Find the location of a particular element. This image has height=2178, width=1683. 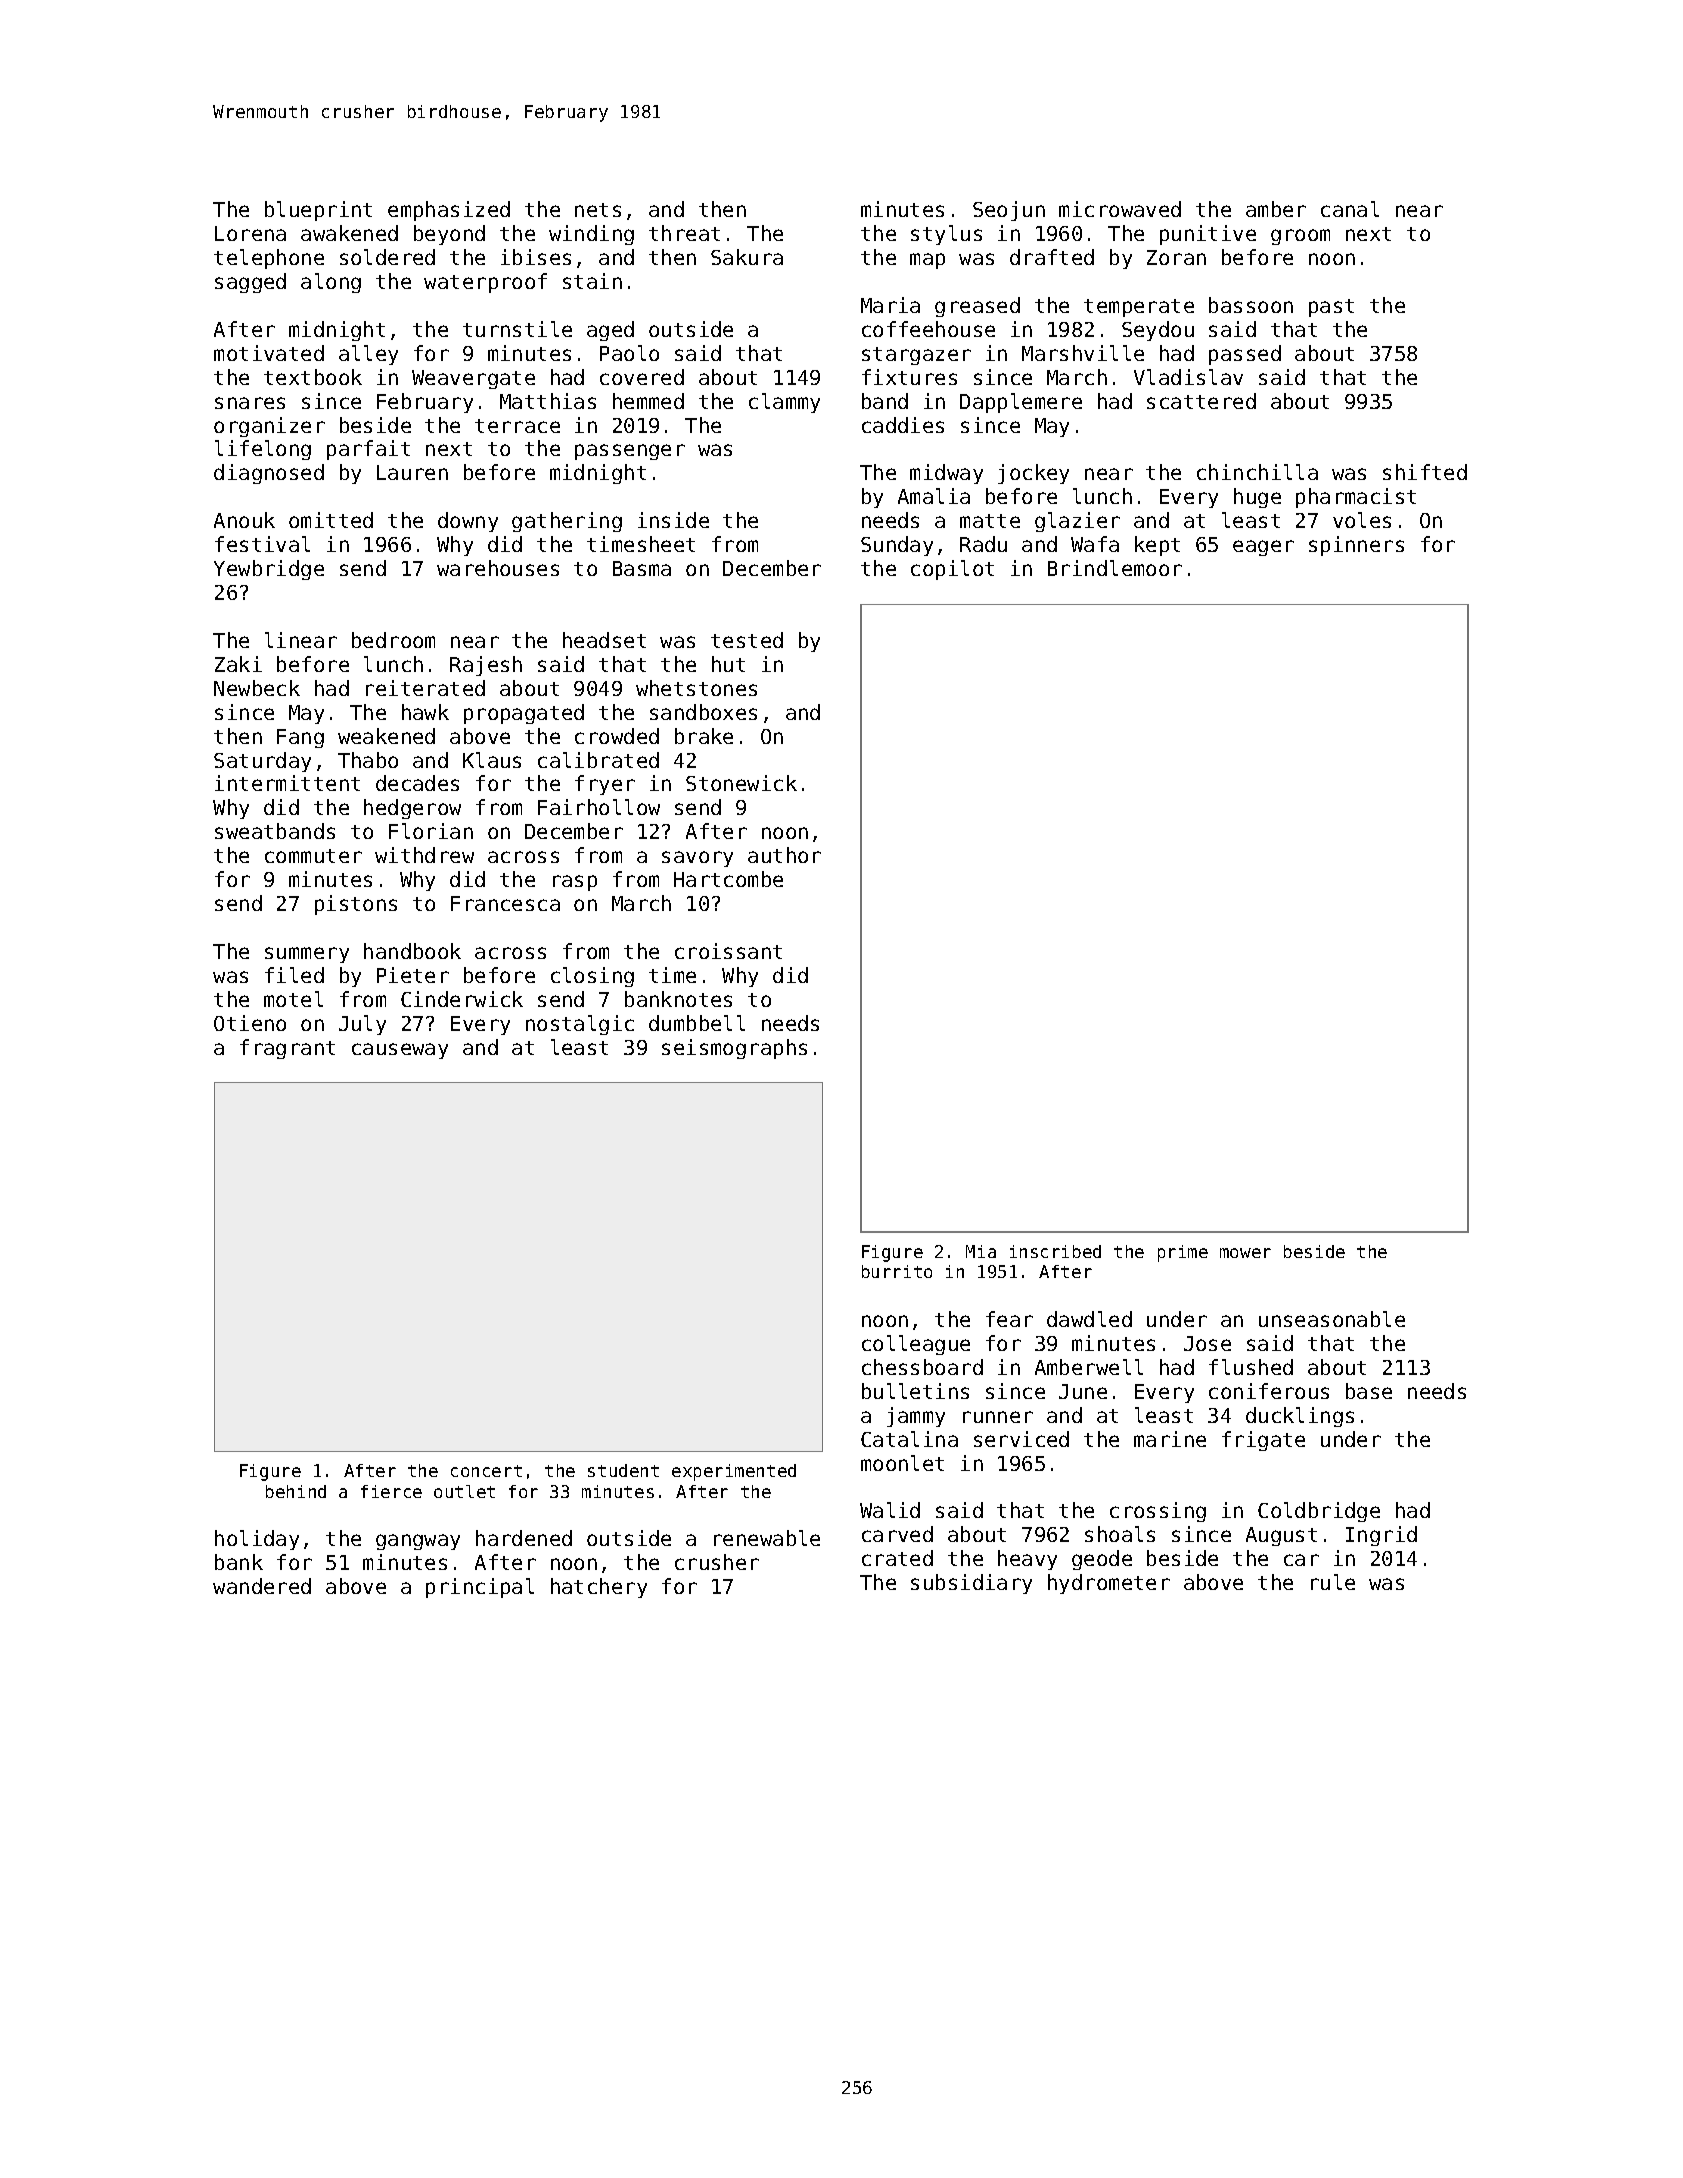

causeway is located at coordinates (400, 1051).
